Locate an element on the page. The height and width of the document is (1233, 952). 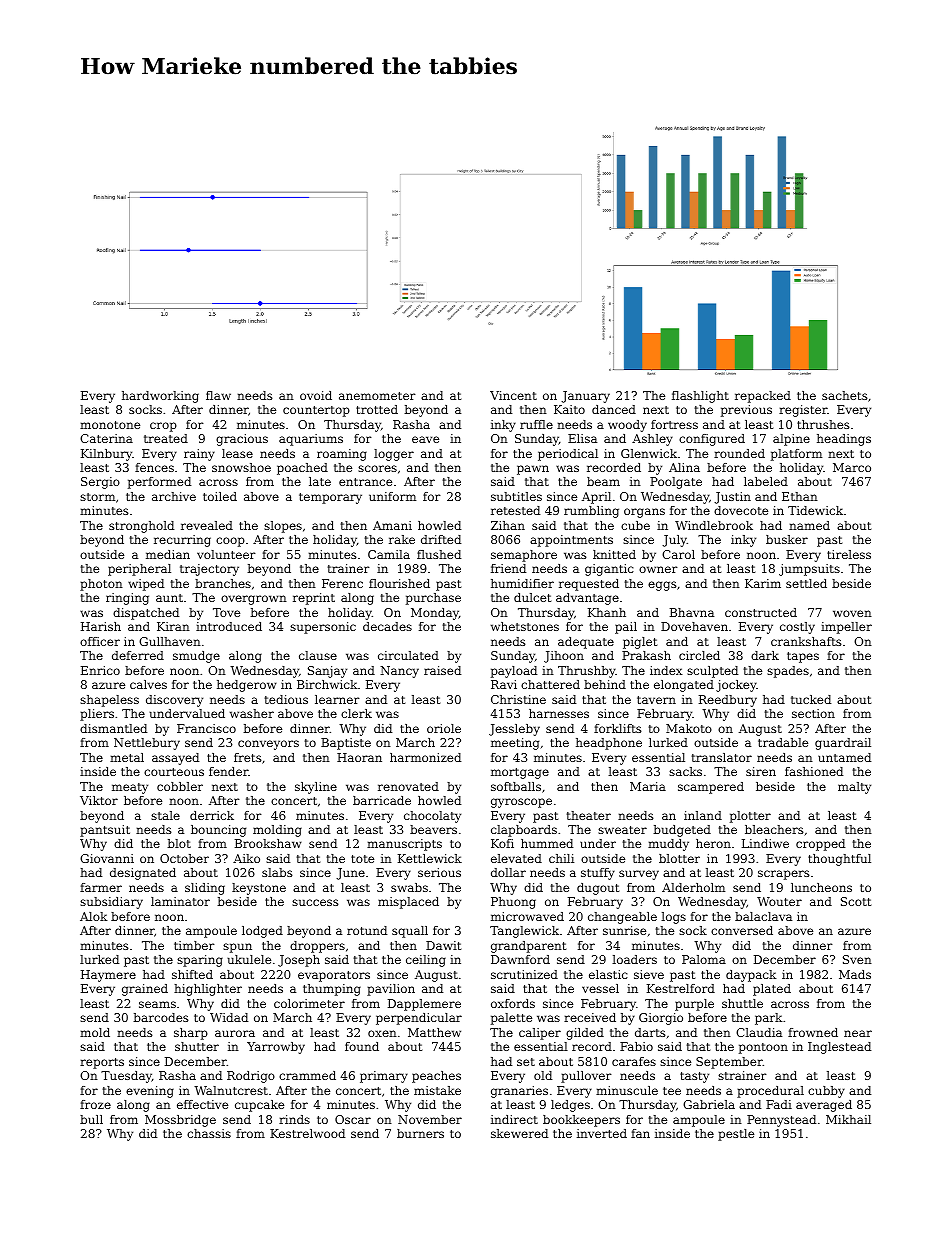
ukulele is located at coordinates (249, 959).
